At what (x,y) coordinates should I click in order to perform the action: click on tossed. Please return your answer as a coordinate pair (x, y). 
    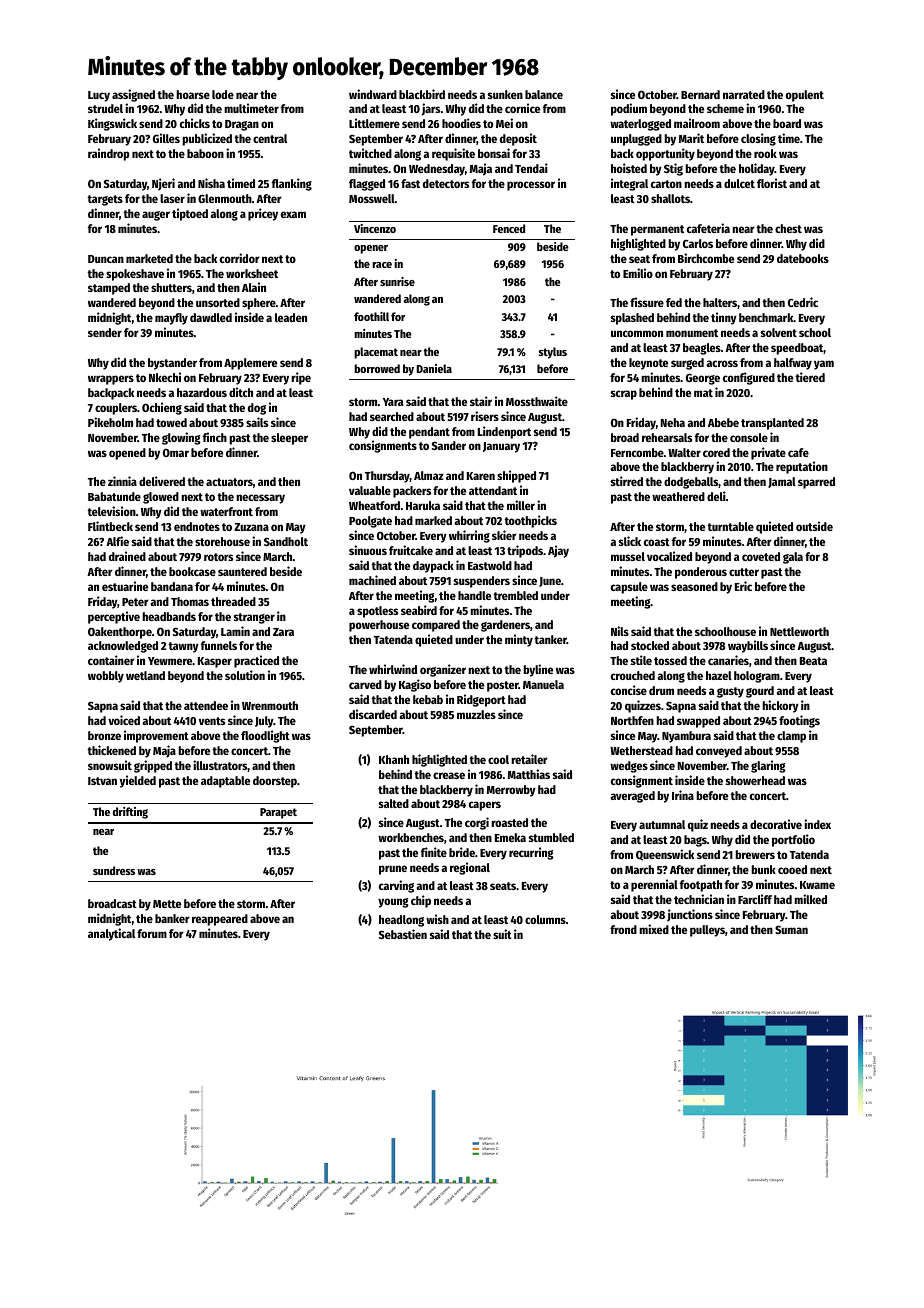
    Looking at the image, I should click on (670, 660).
